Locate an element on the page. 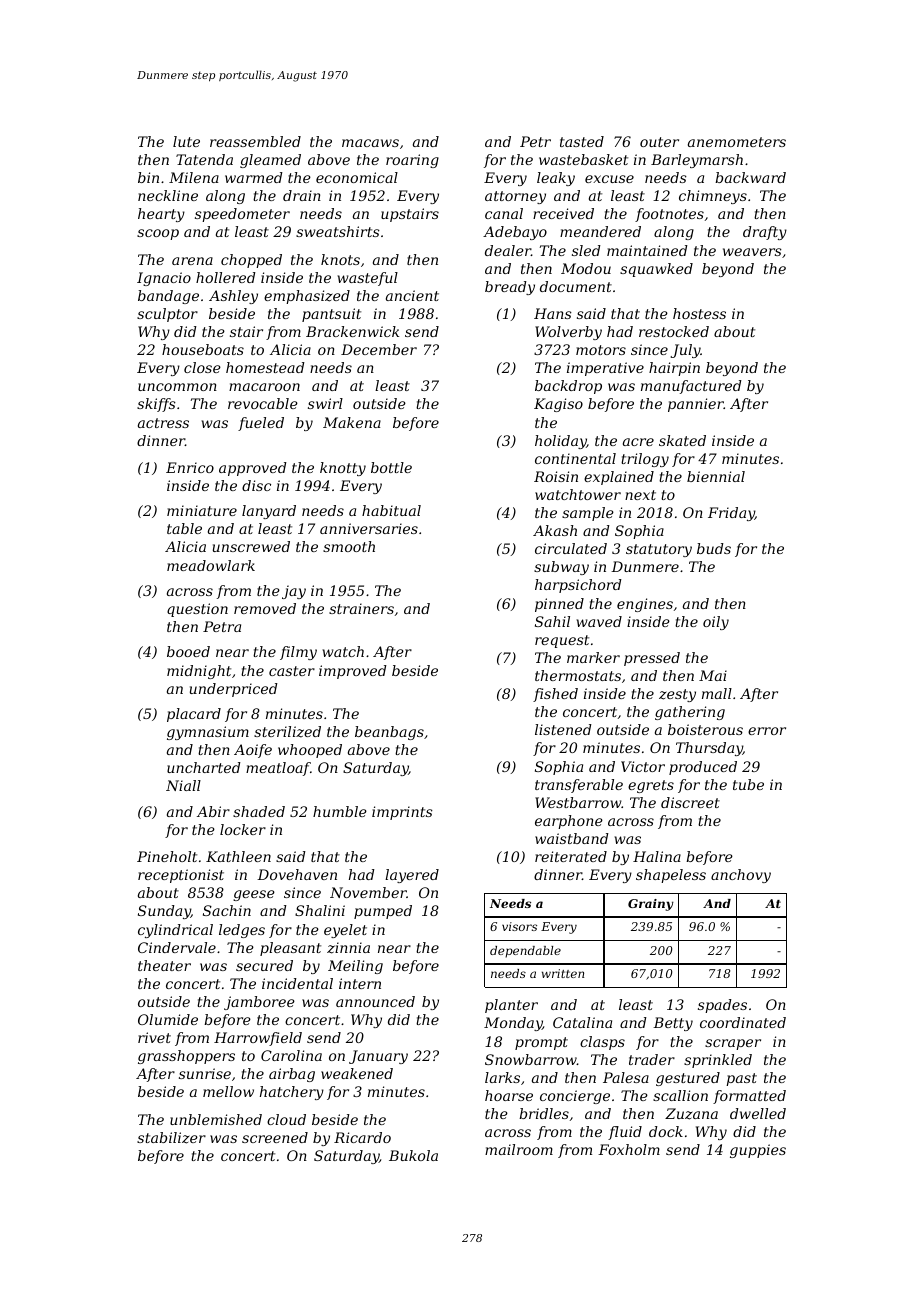 Image resolution: width=924 pixels, height=1314 pixels. tasted is located at coordinates (582, 141).
